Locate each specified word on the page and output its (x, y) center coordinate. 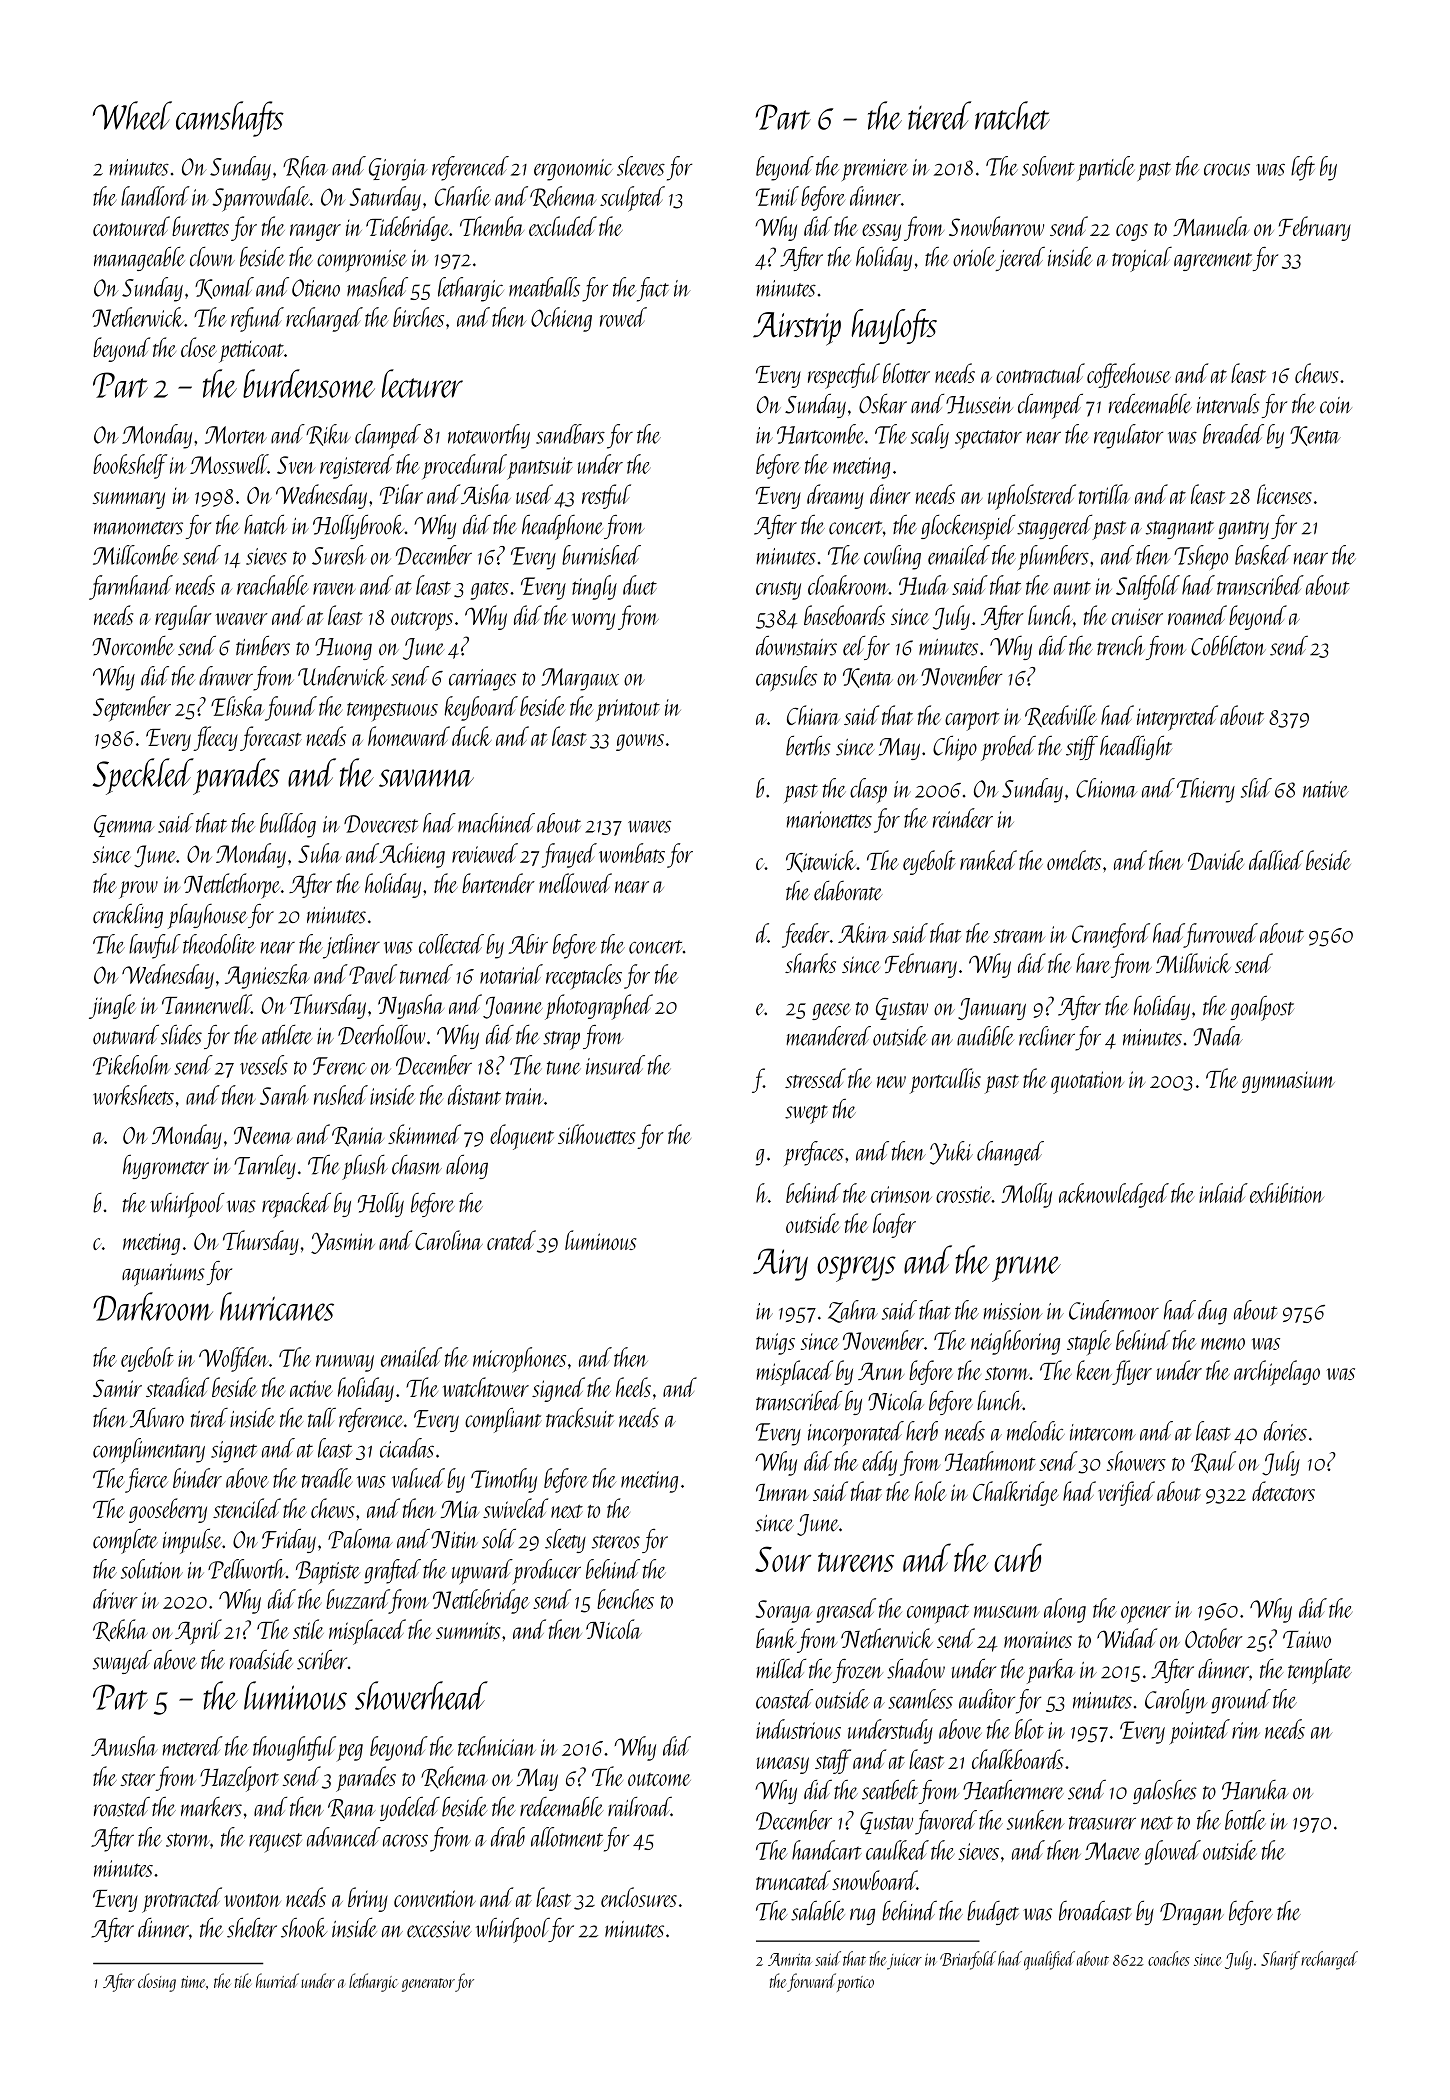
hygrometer (166, 1167)
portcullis (945, 1081)
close (199, 347)
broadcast (1095, 1911)
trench (1121, 646)
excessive (439, 1929)
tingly (594, 587)
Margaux (580, 679)
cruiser (1137, 616)
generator (428, 1985)
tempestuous (392, 711)
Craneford (1111, 935)
